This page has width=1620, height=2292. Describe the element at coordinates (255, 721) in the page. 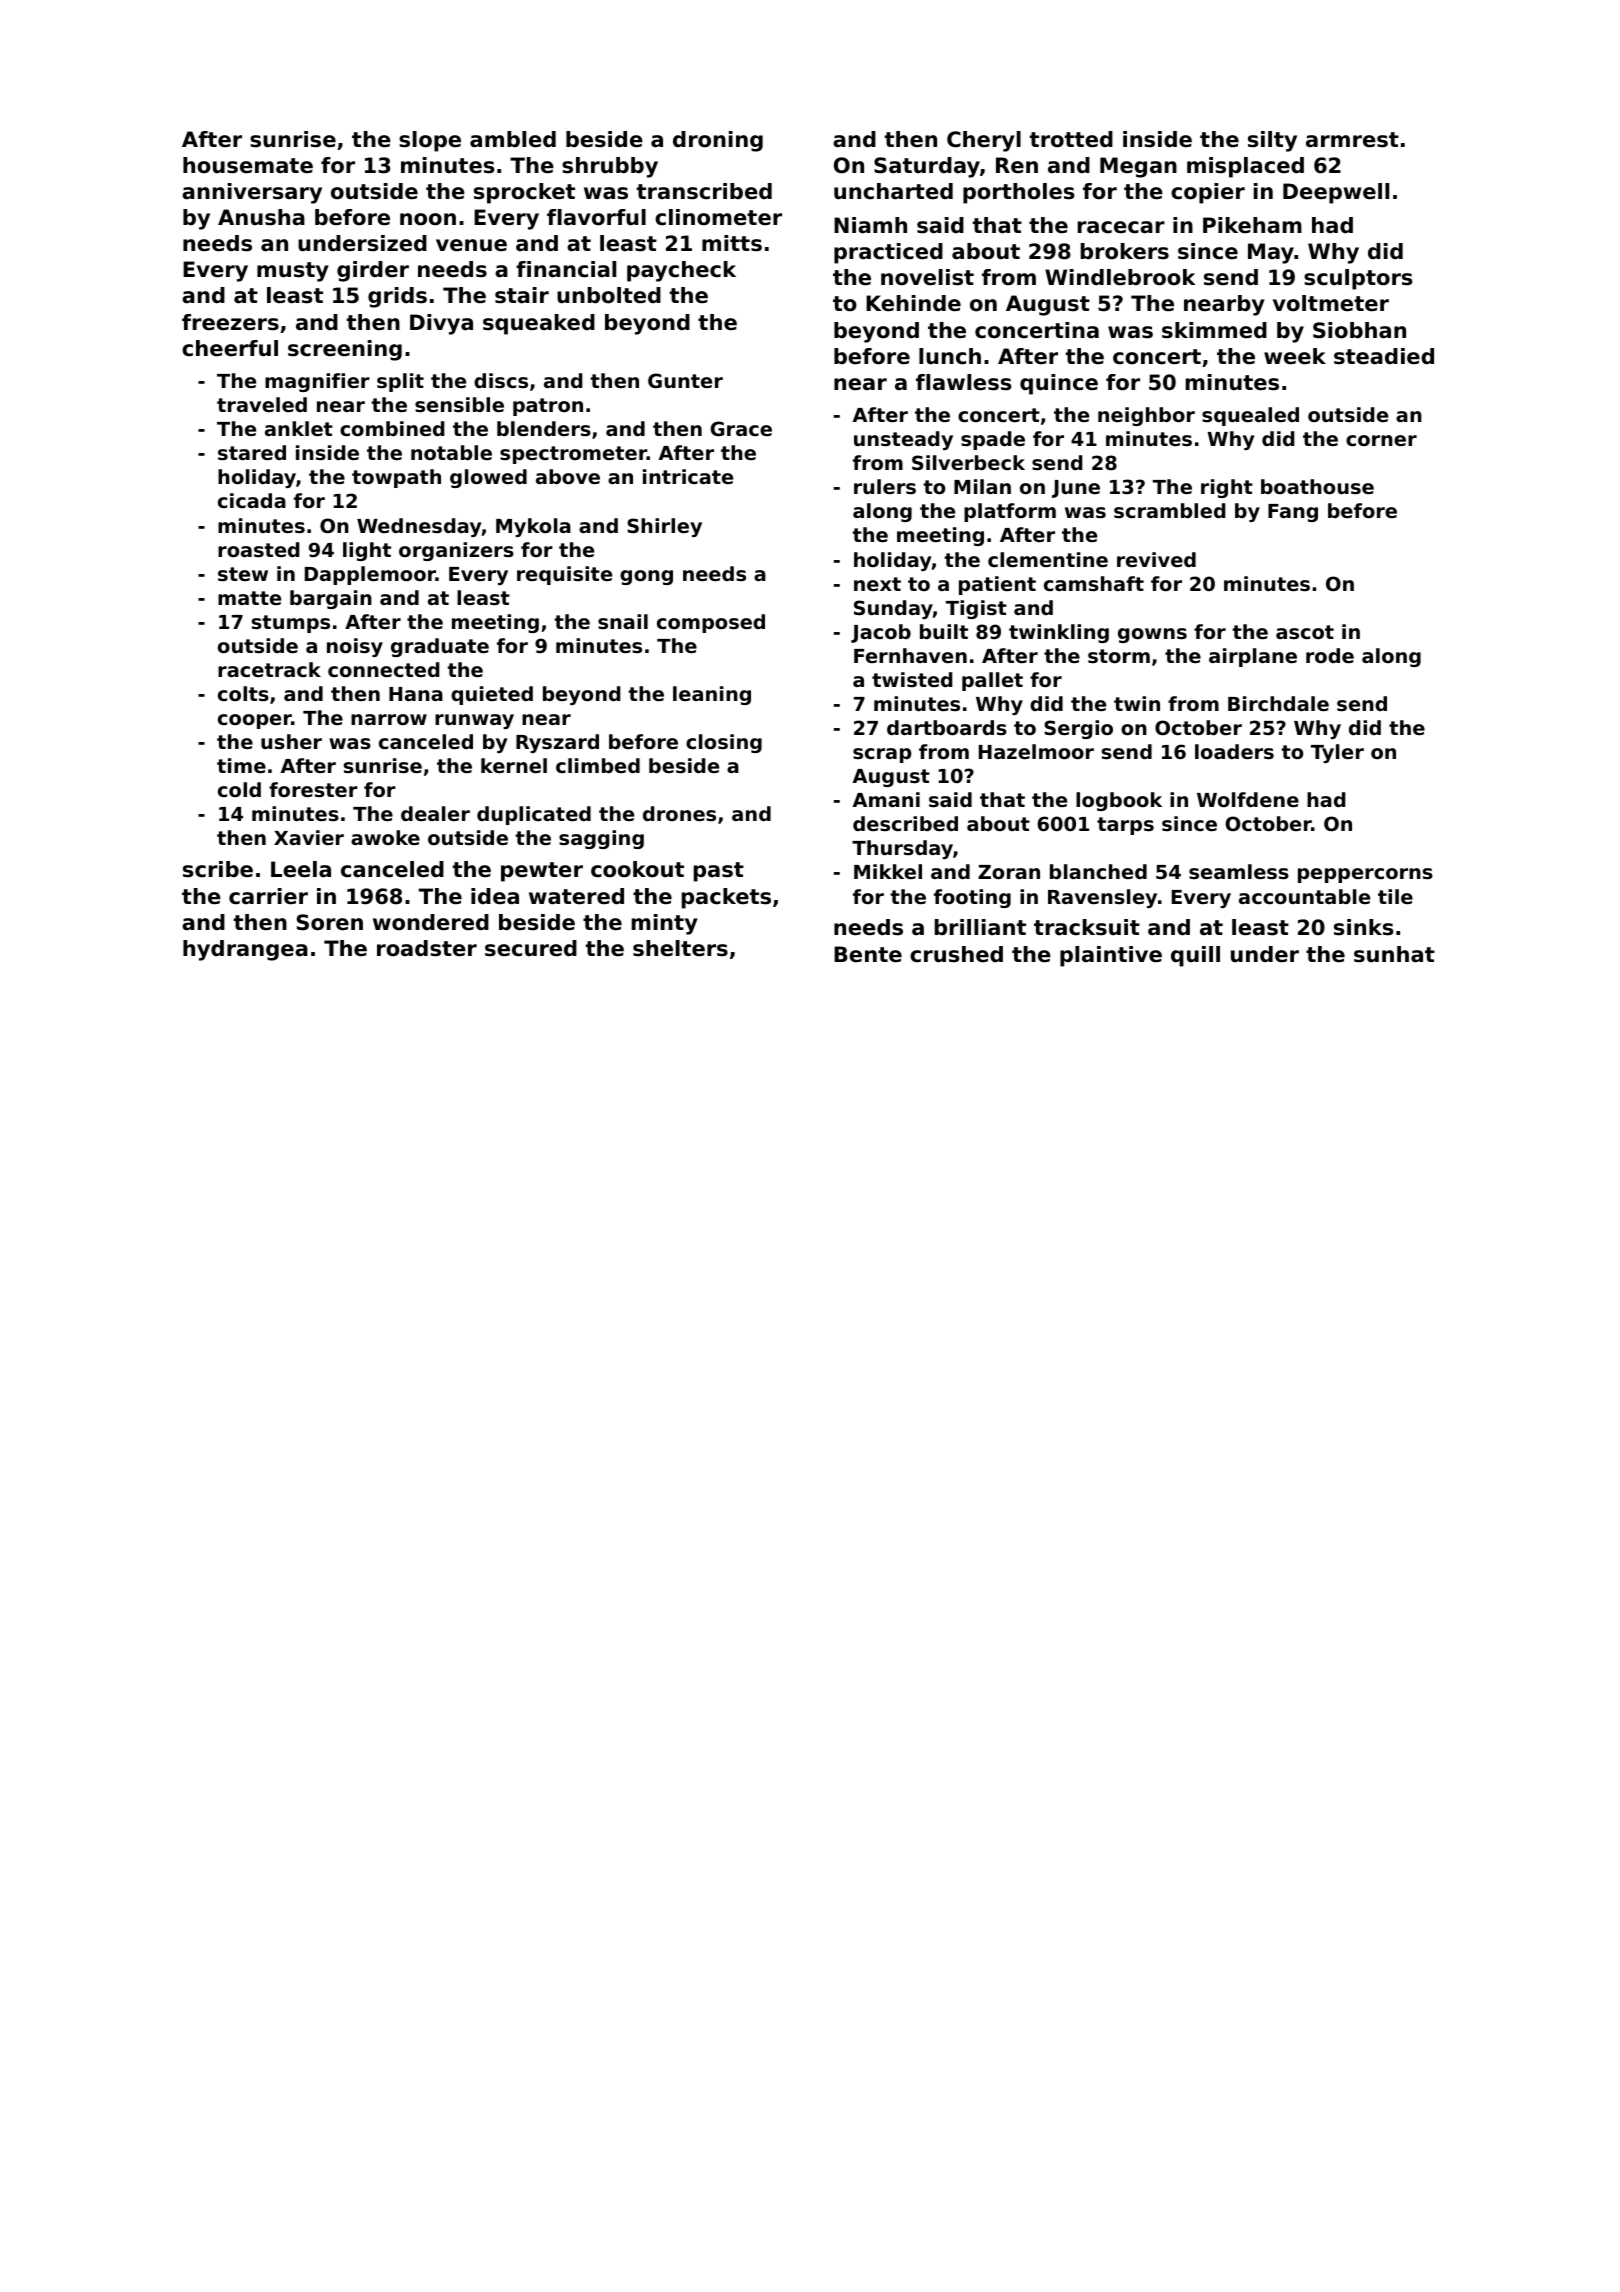

I see `cooper` at that location.
